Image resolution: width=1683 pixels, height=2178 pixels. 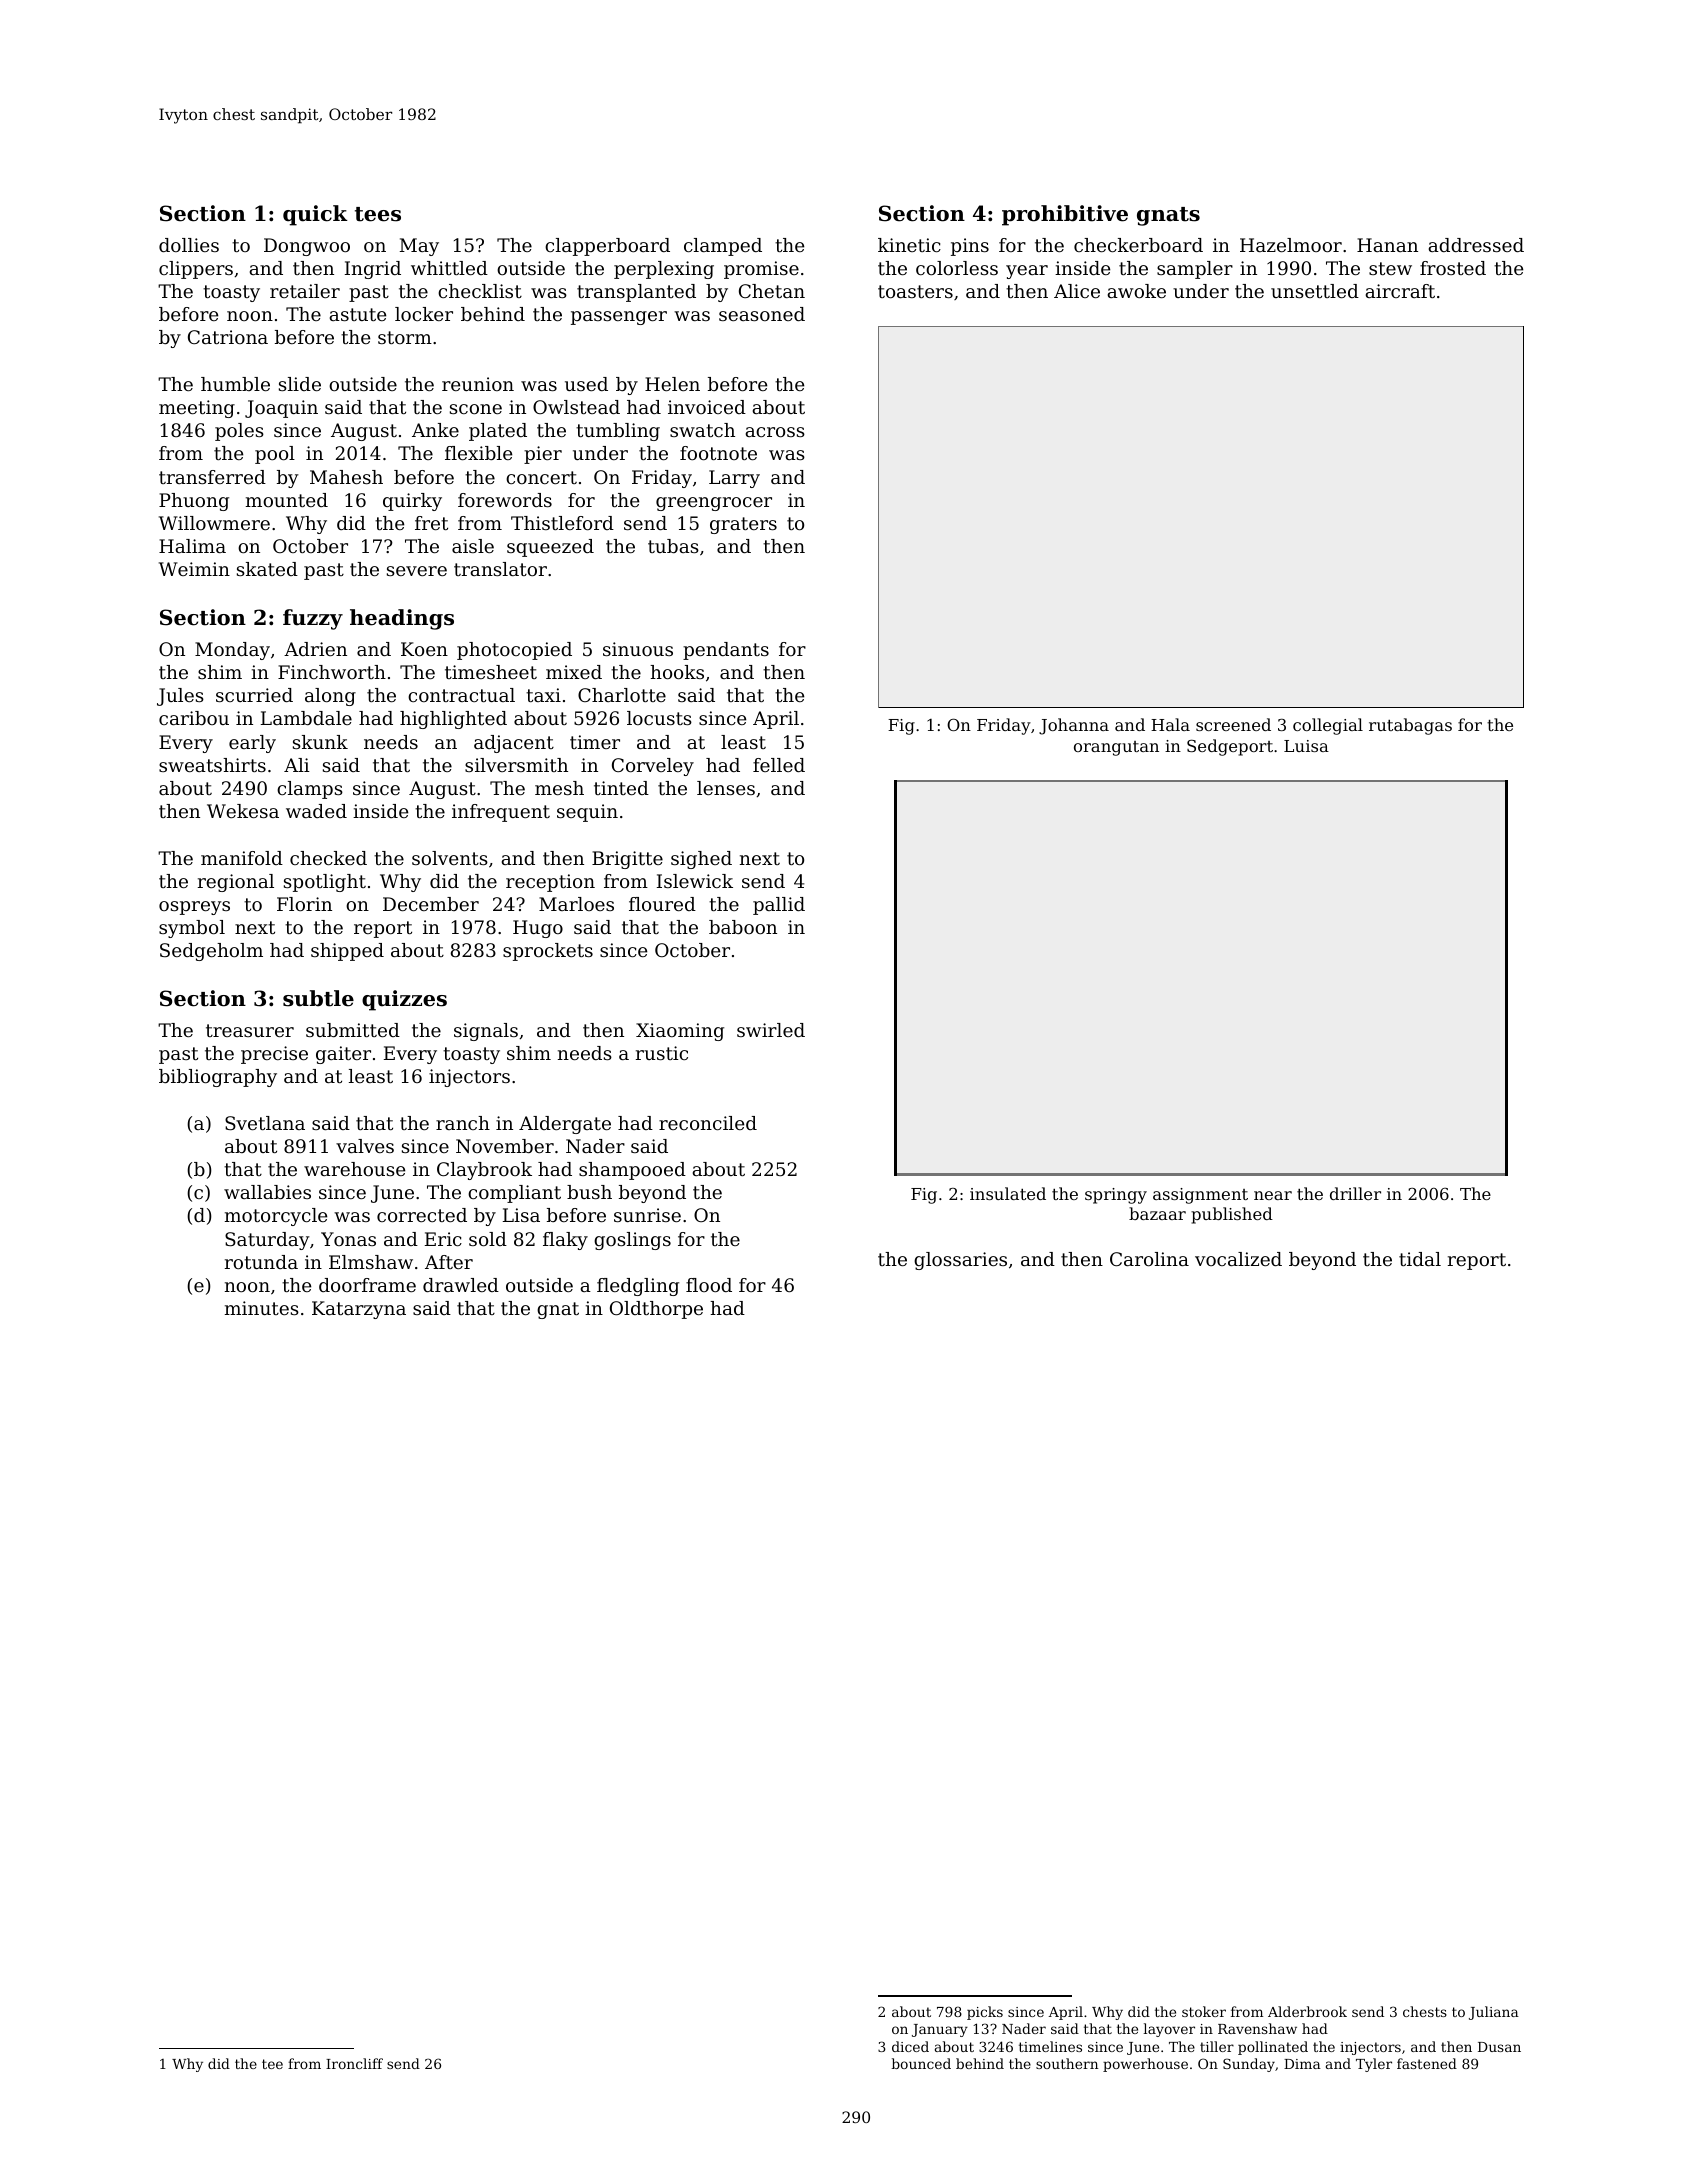 What do you see at coordinates (915, 291) in the image?
I see `toasters` at bounding box center [915, 291].
